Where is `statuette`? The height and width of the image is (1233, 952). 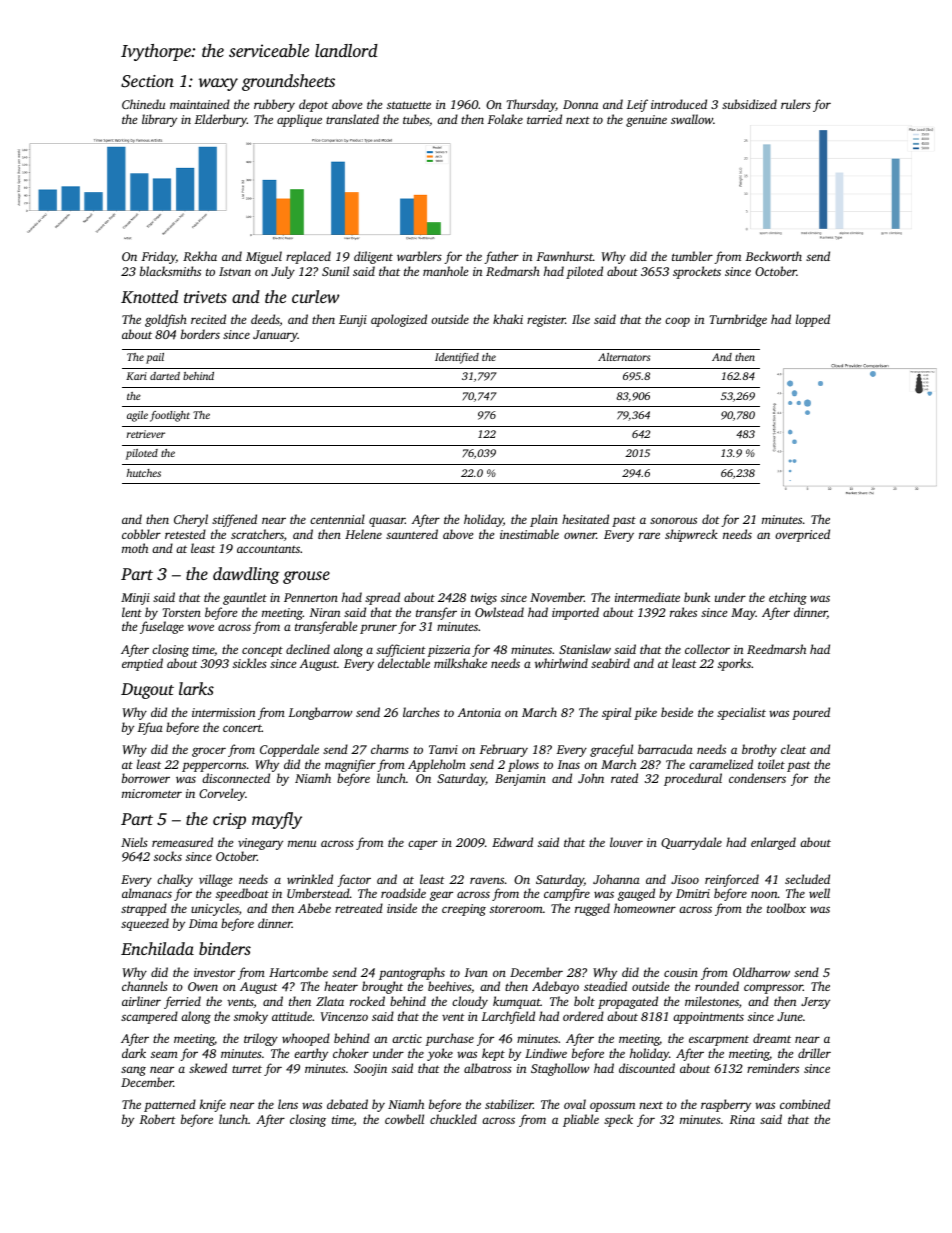 statuette is located at coordinates (409, 105).
